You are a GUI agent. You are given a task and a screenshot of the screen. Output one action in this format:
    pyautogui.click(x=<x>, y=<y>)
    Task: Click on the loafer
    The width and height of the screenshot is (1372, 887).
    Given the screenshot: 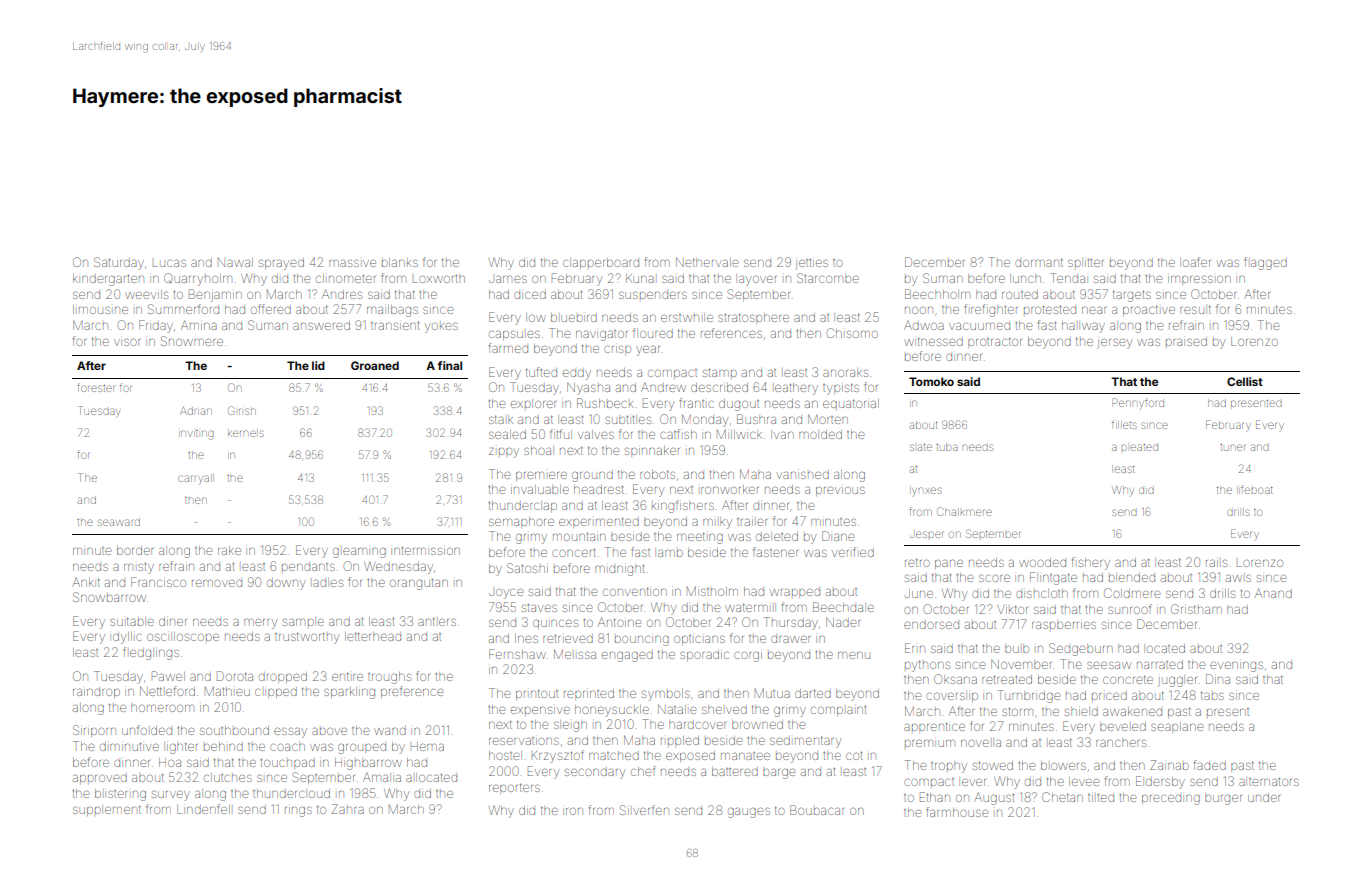 What is the action you would take?
    pyautogui.click(x=1197, y=262)
